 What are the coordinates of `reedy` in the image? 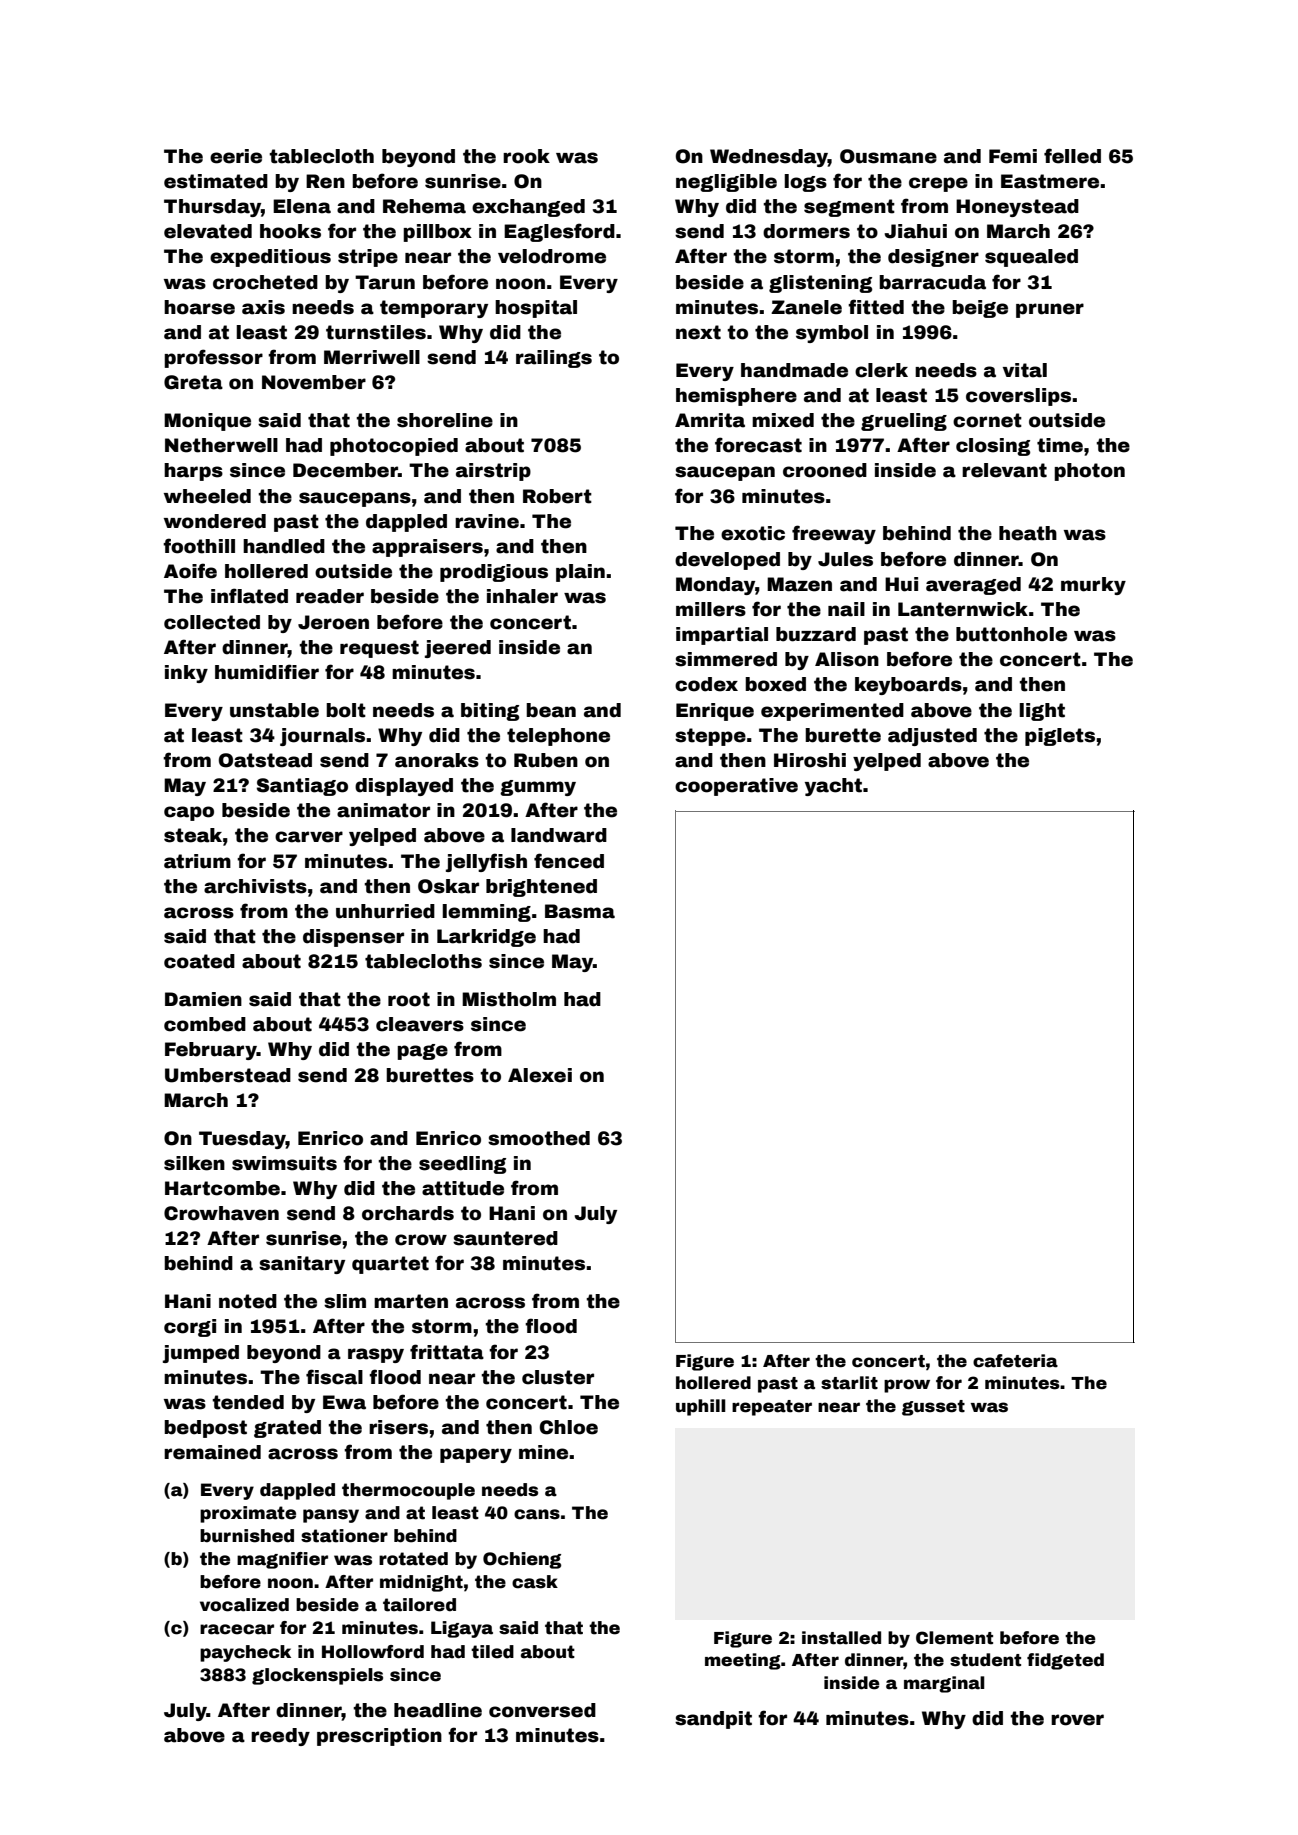 It's located at (280, 1737).
